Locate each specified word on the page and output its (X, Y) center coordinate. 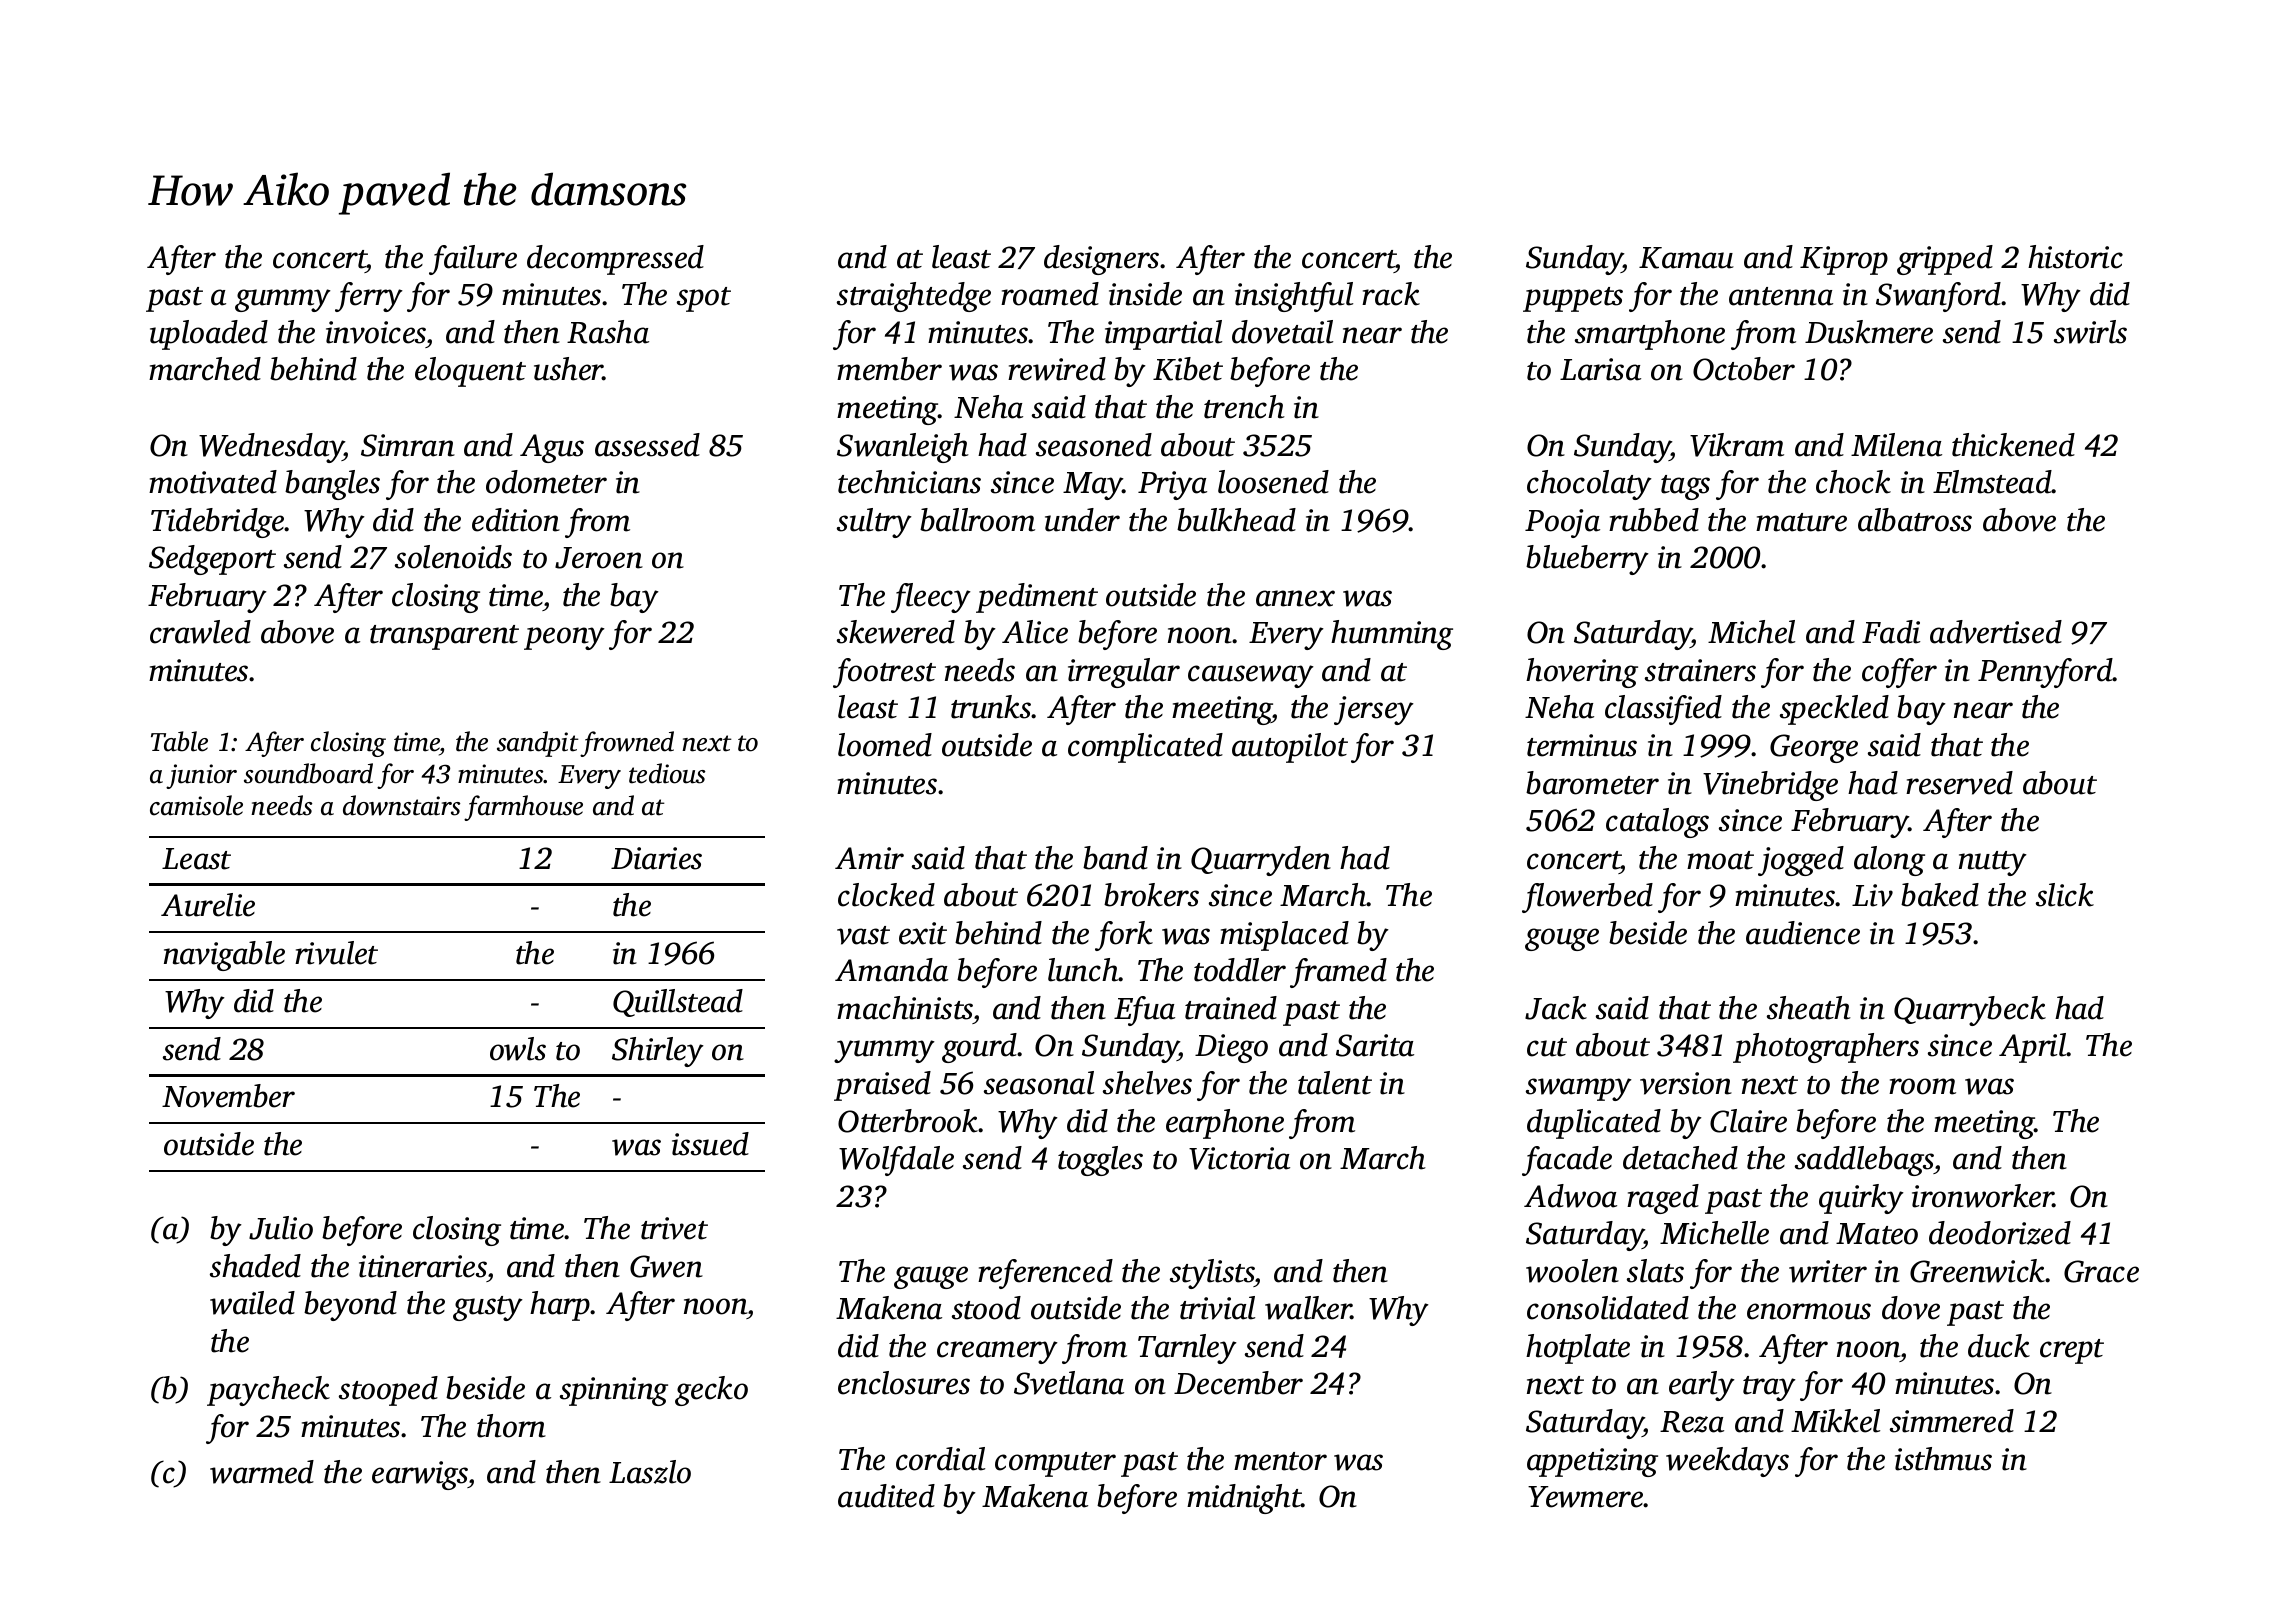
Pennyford (2045, 673)
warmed (262, 1472)
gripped (1945, 260)
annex (1295, 598)
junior (201, 776)
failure (473, 260)
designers (1101, 260)
